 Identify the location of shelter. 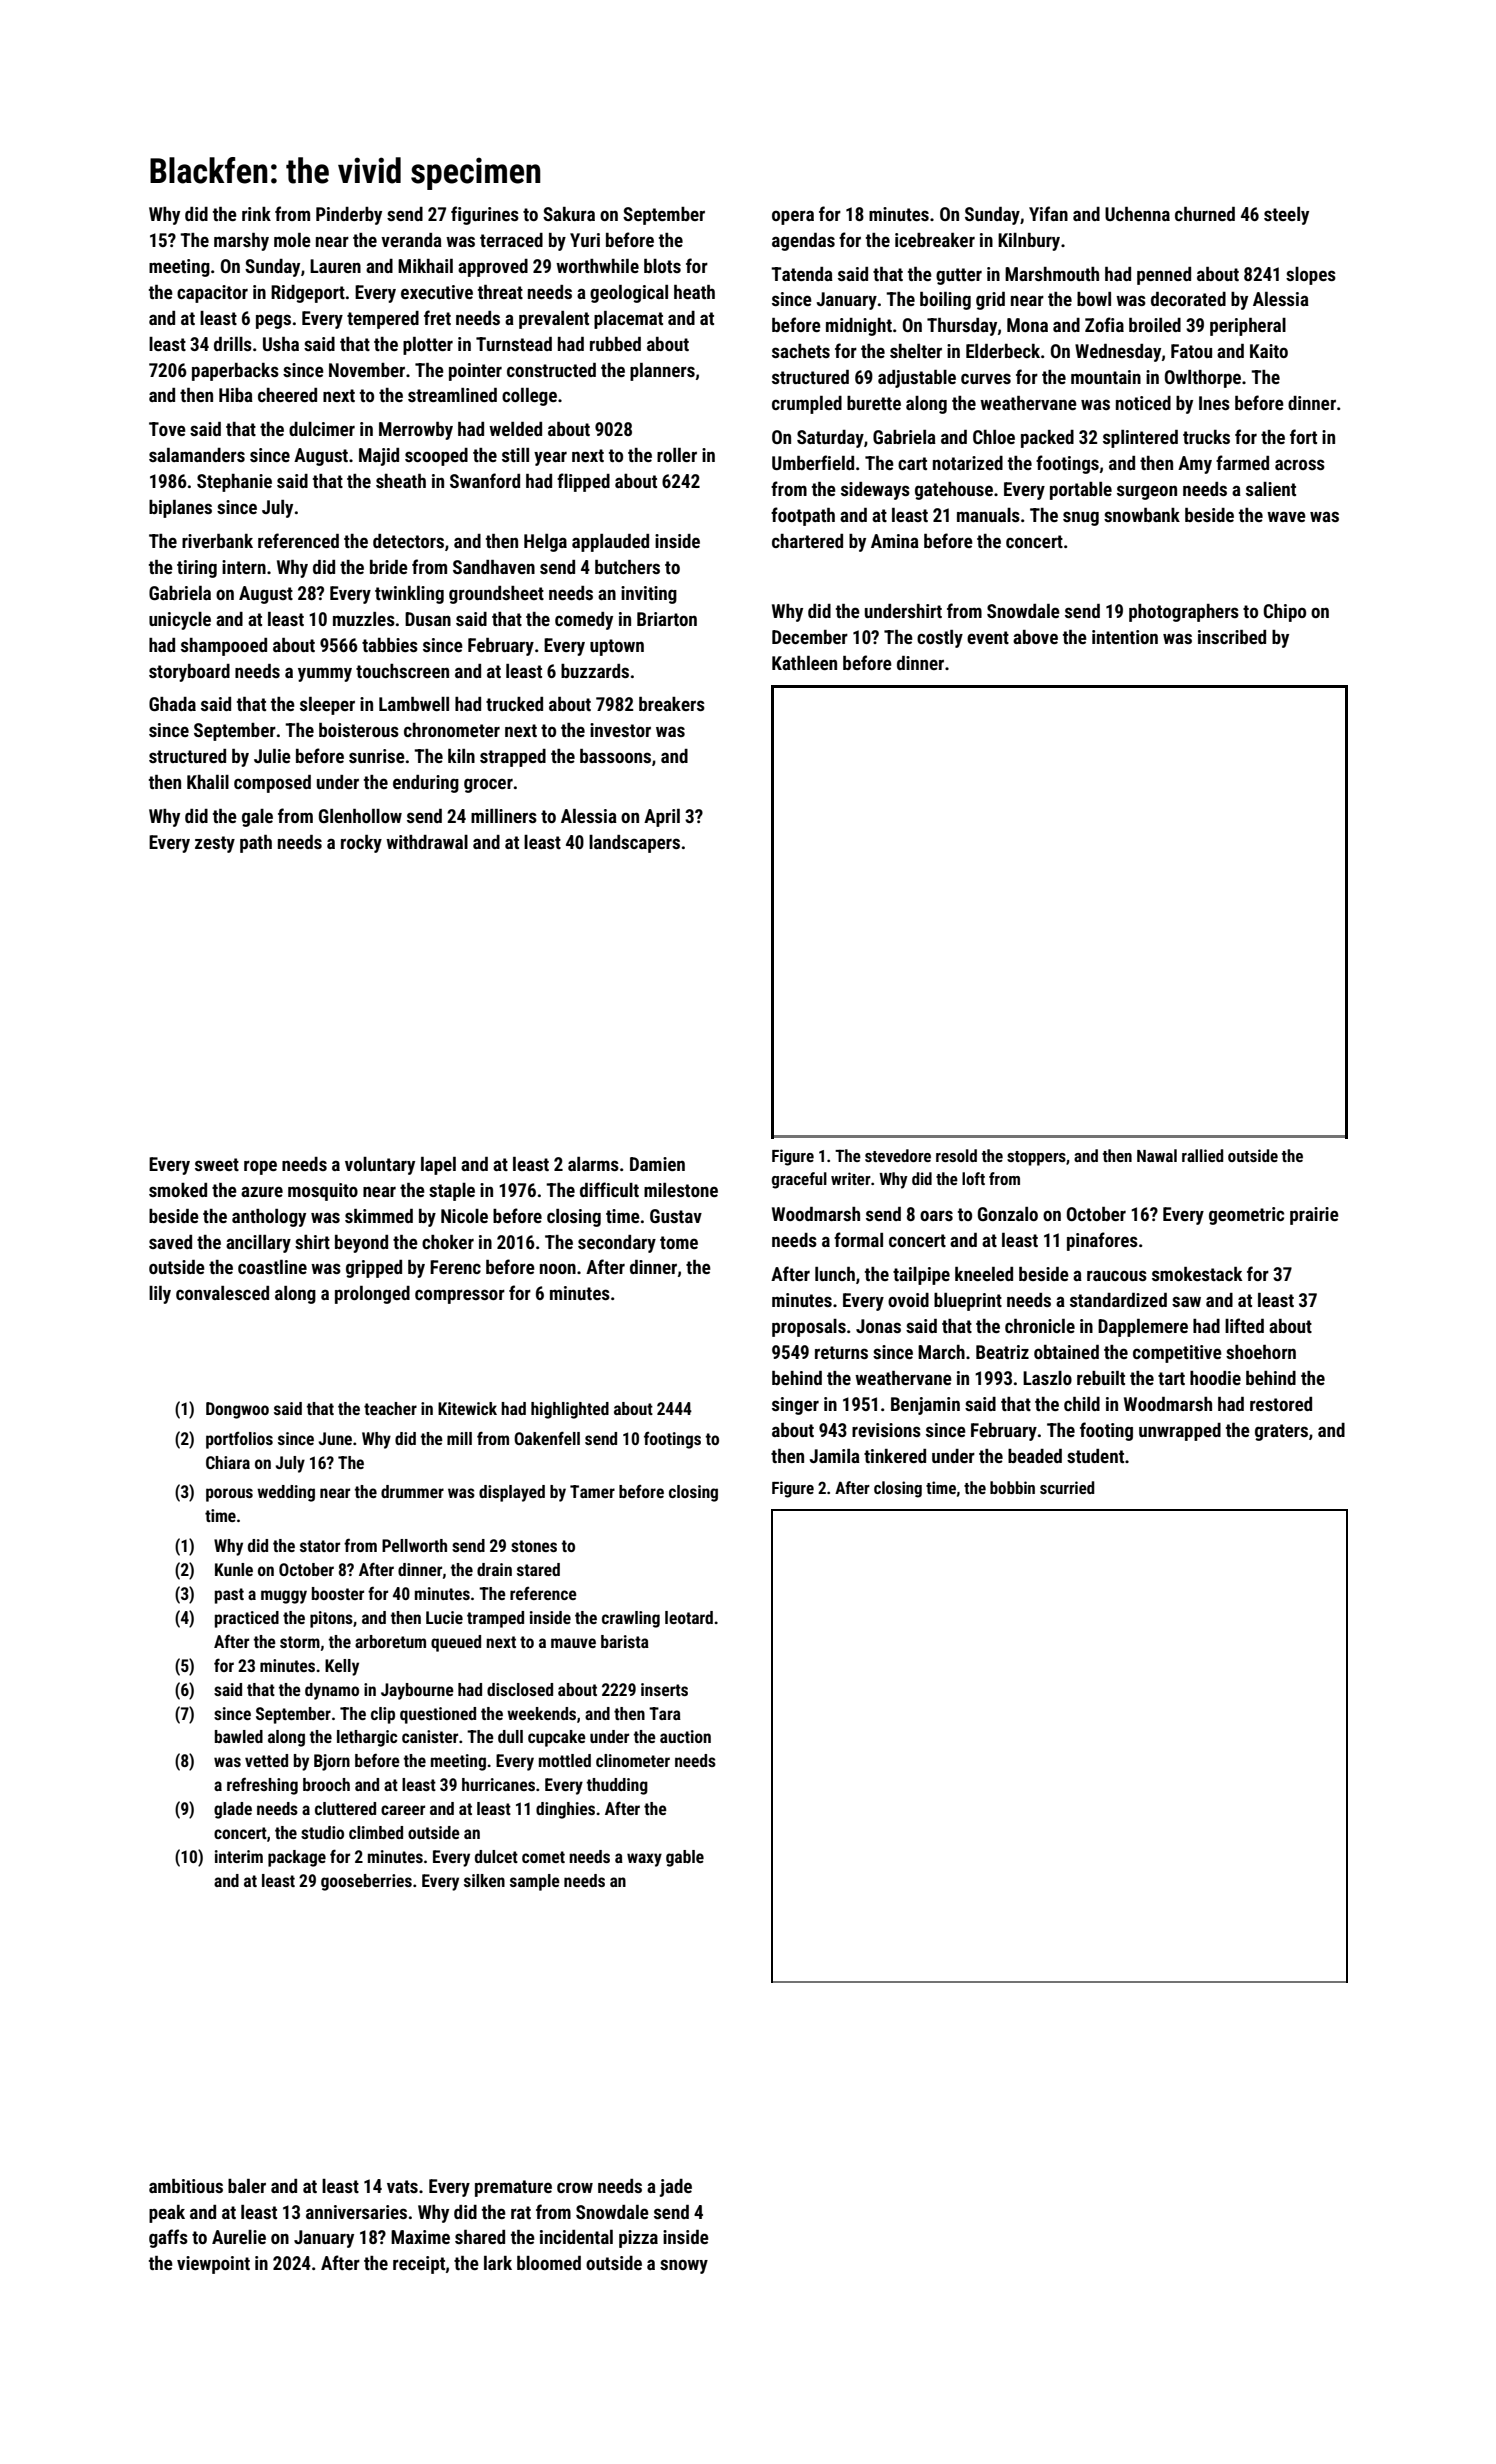
(916, 351).
